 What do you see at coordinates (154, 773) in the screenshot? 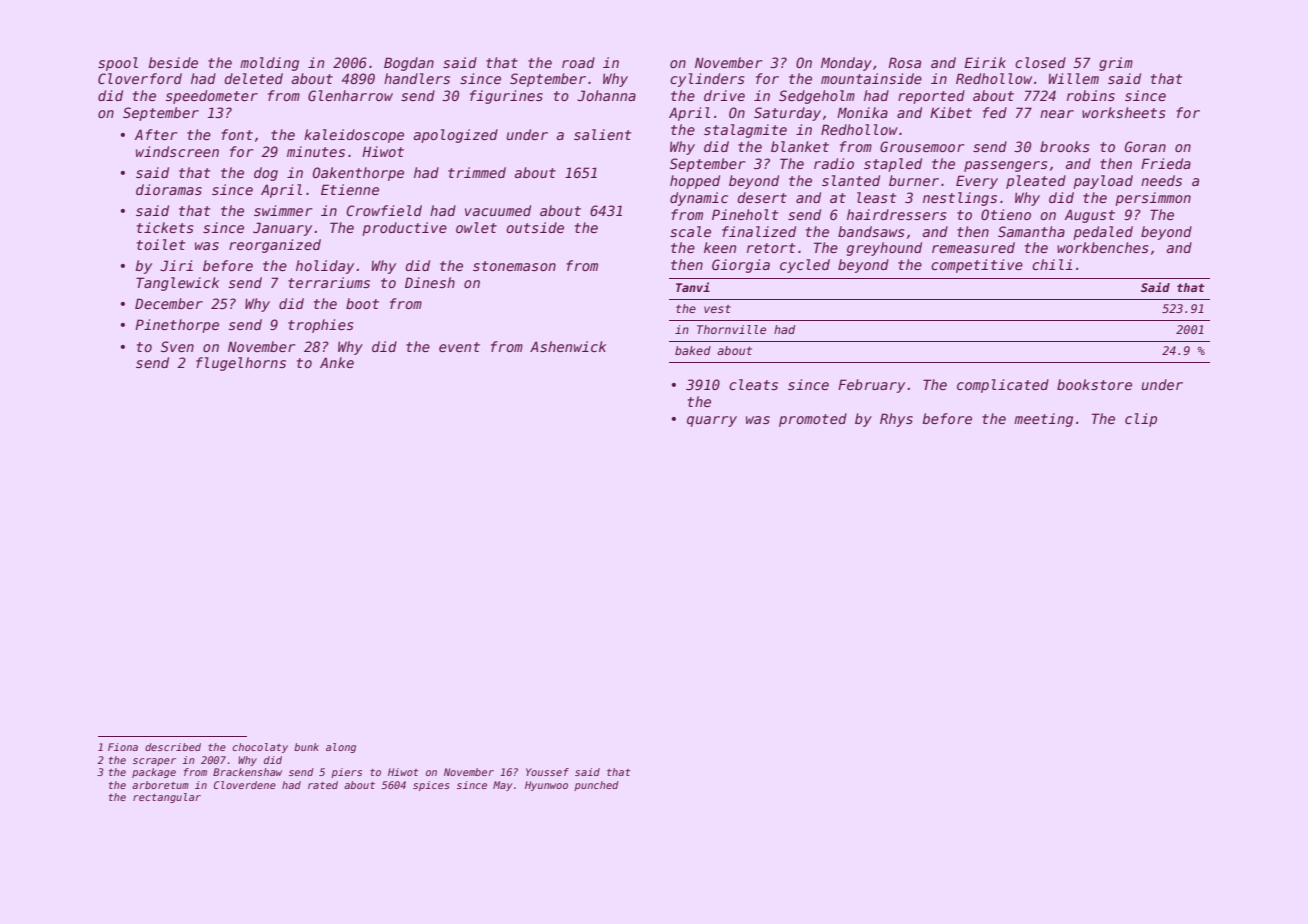
I see `package` at bounding box center [154, 773].
